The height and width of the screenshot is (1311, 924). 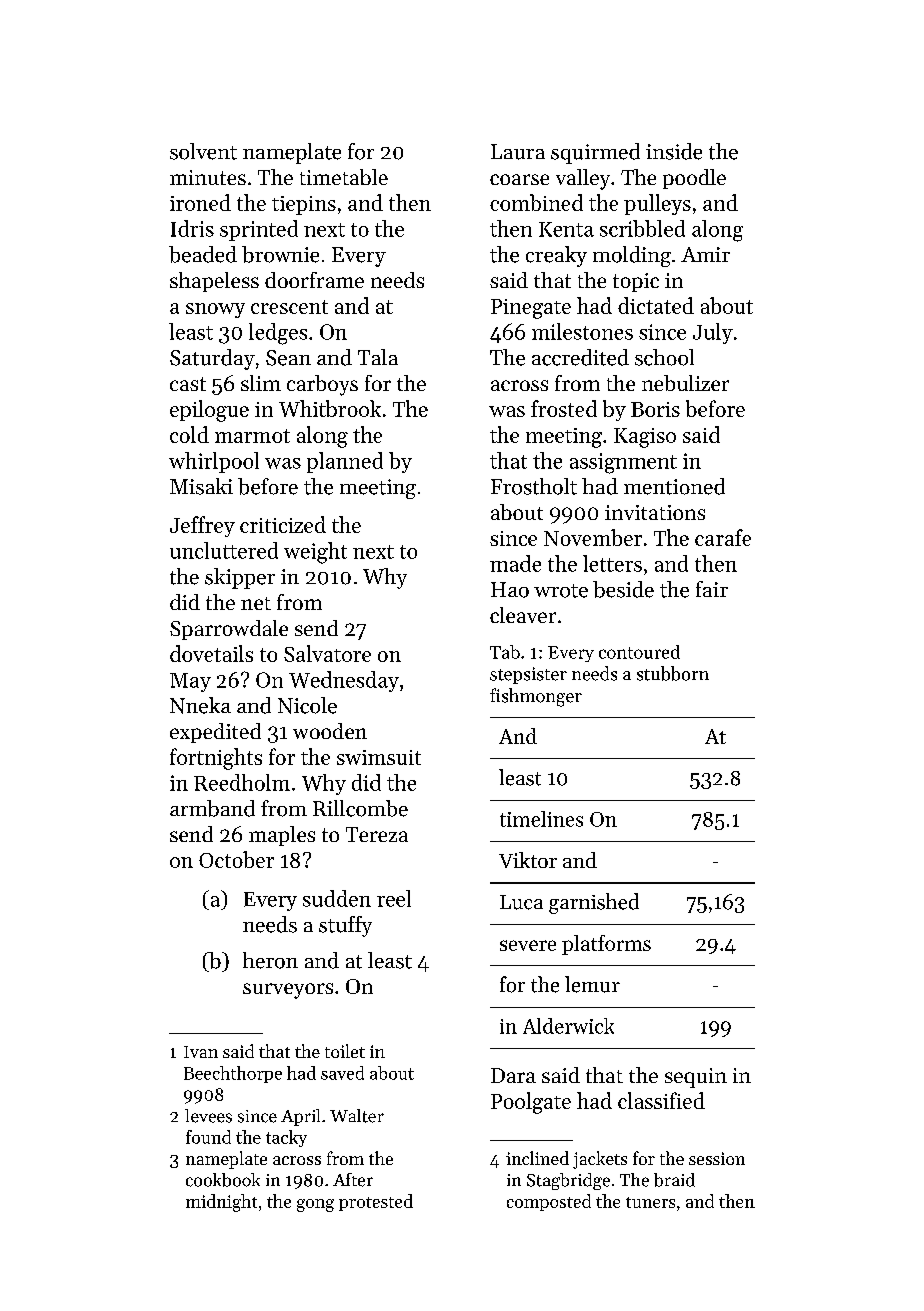 I want to click on composted, so click(x=549, y=1202).
